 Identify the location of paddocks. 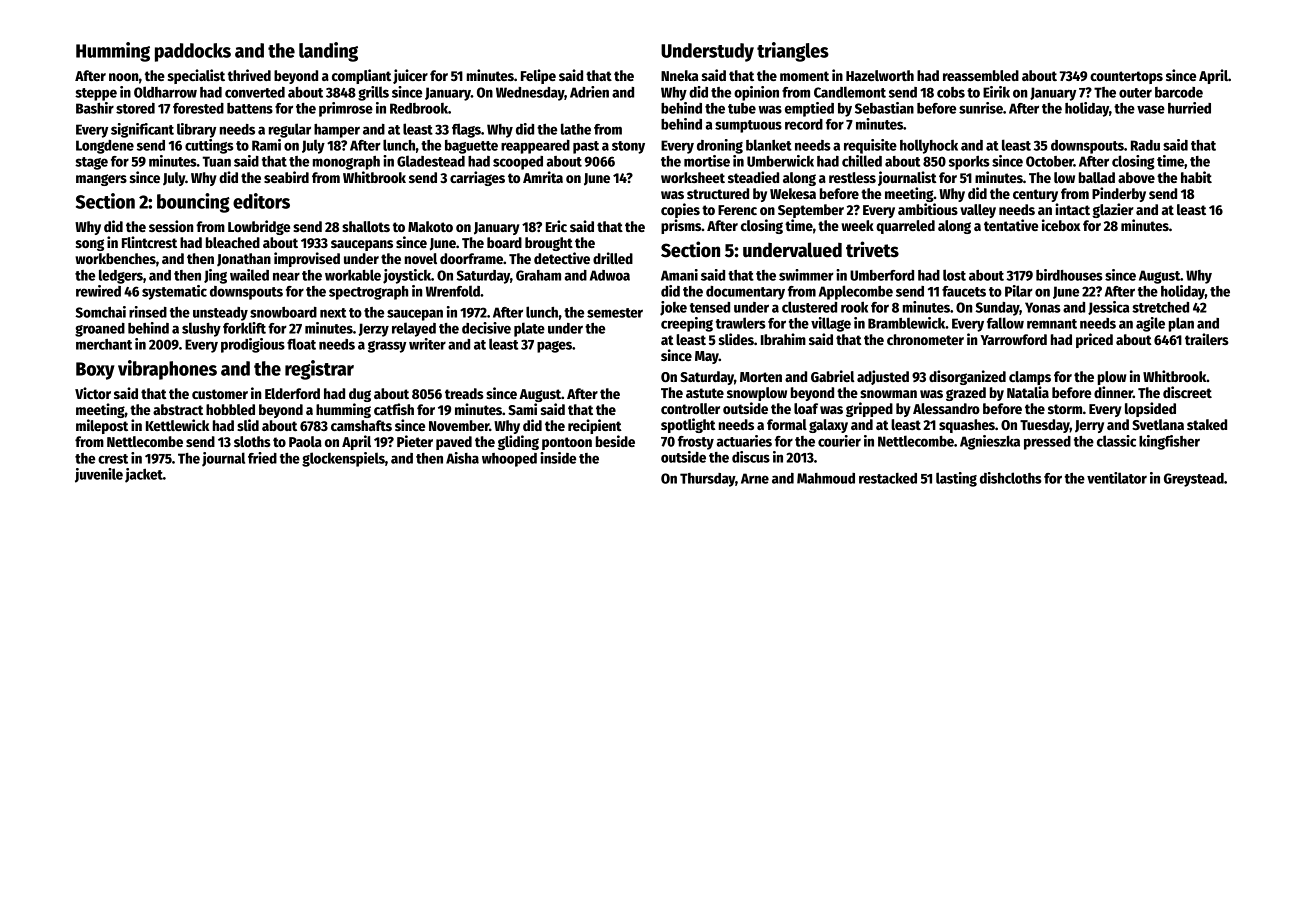
(193, 52).
